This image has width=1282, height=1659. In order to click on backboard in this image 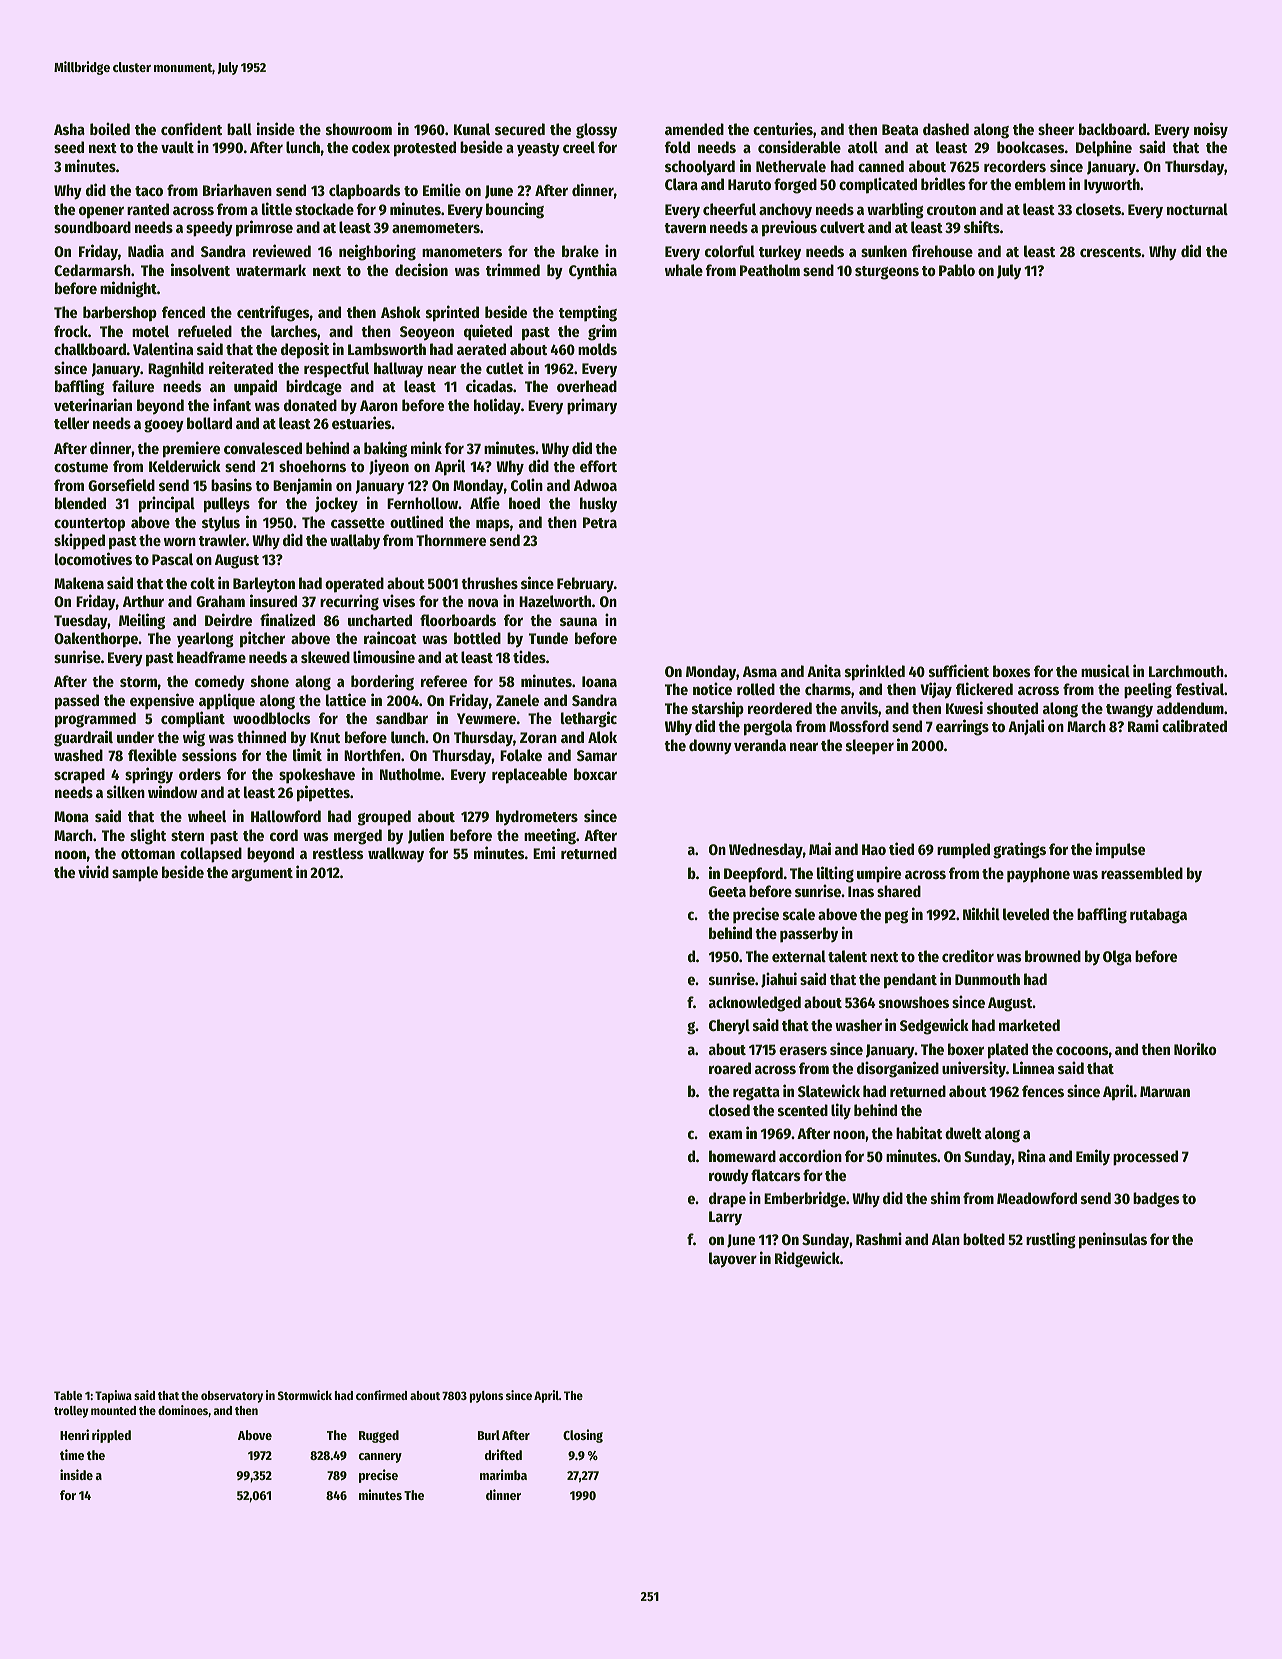, I will do `click(1112, 129)`.
